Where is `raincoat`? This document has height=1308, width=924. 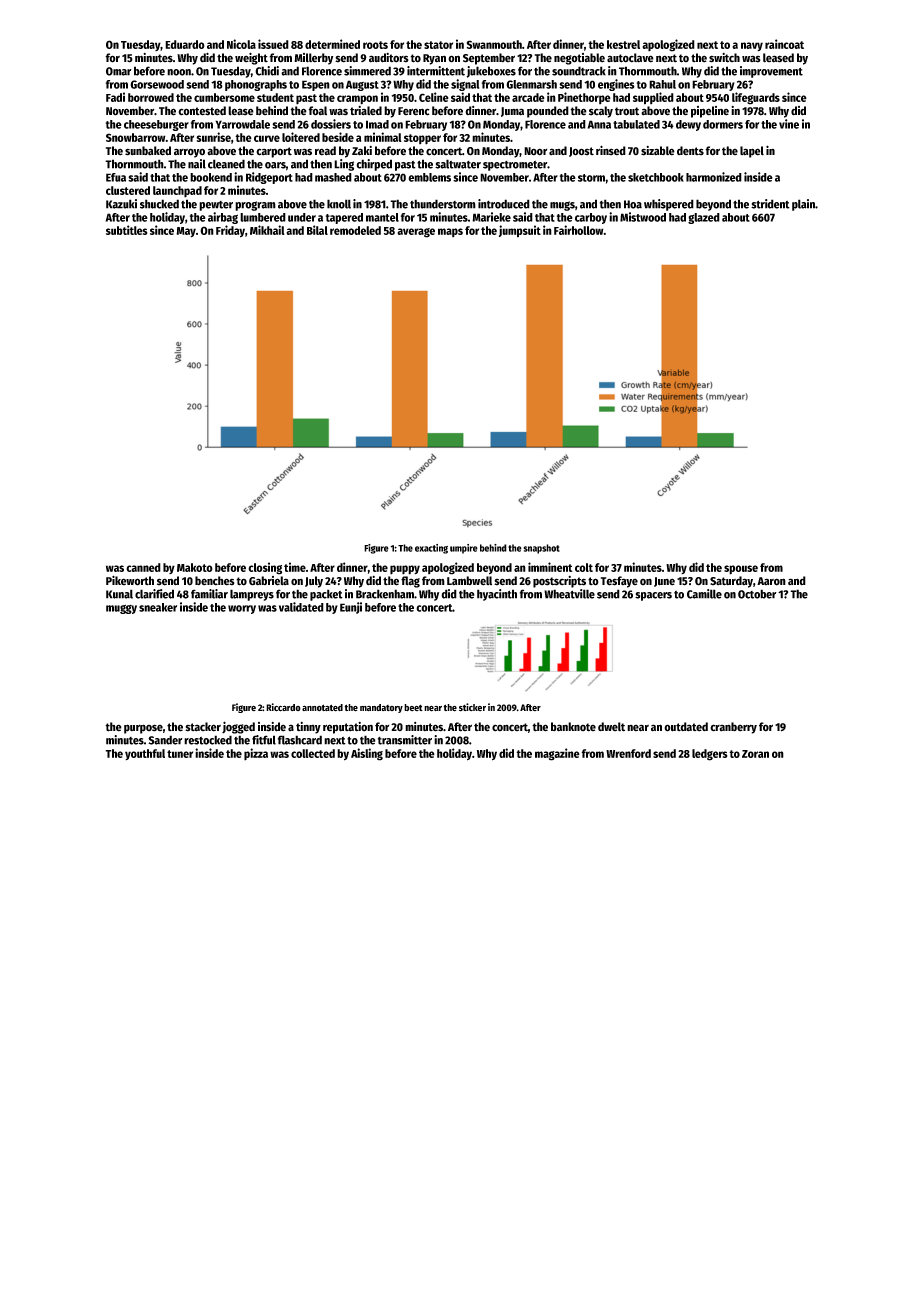 raincoat is located at coordinates (784, 44).
